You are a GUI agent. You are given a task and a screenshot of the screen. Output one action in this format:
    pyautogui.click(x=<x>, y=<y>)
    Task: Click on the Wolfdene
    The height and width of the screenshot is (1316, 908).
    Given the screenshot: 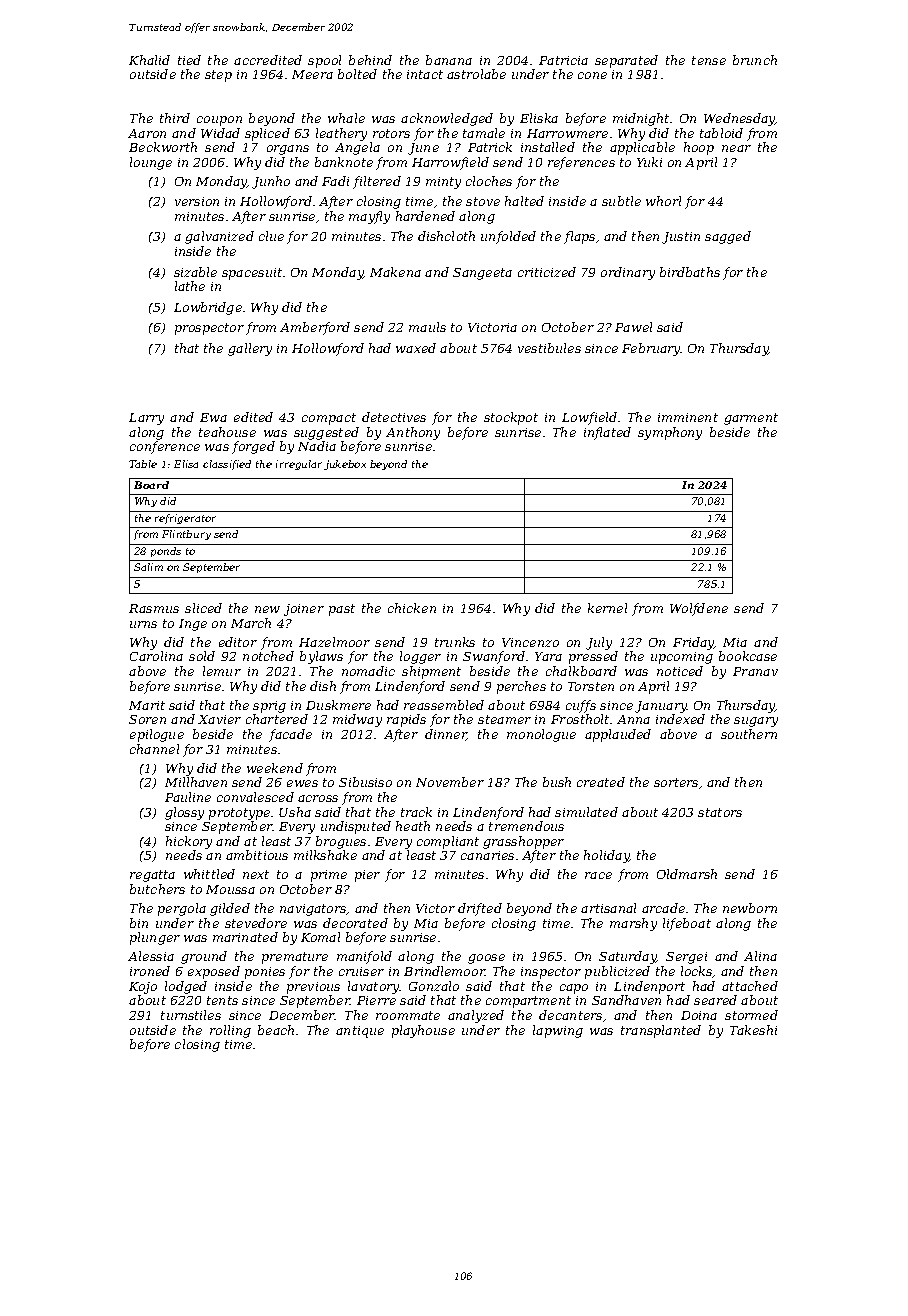 What is the action you would take?
    pyautogui.click(x=699, y=609)
